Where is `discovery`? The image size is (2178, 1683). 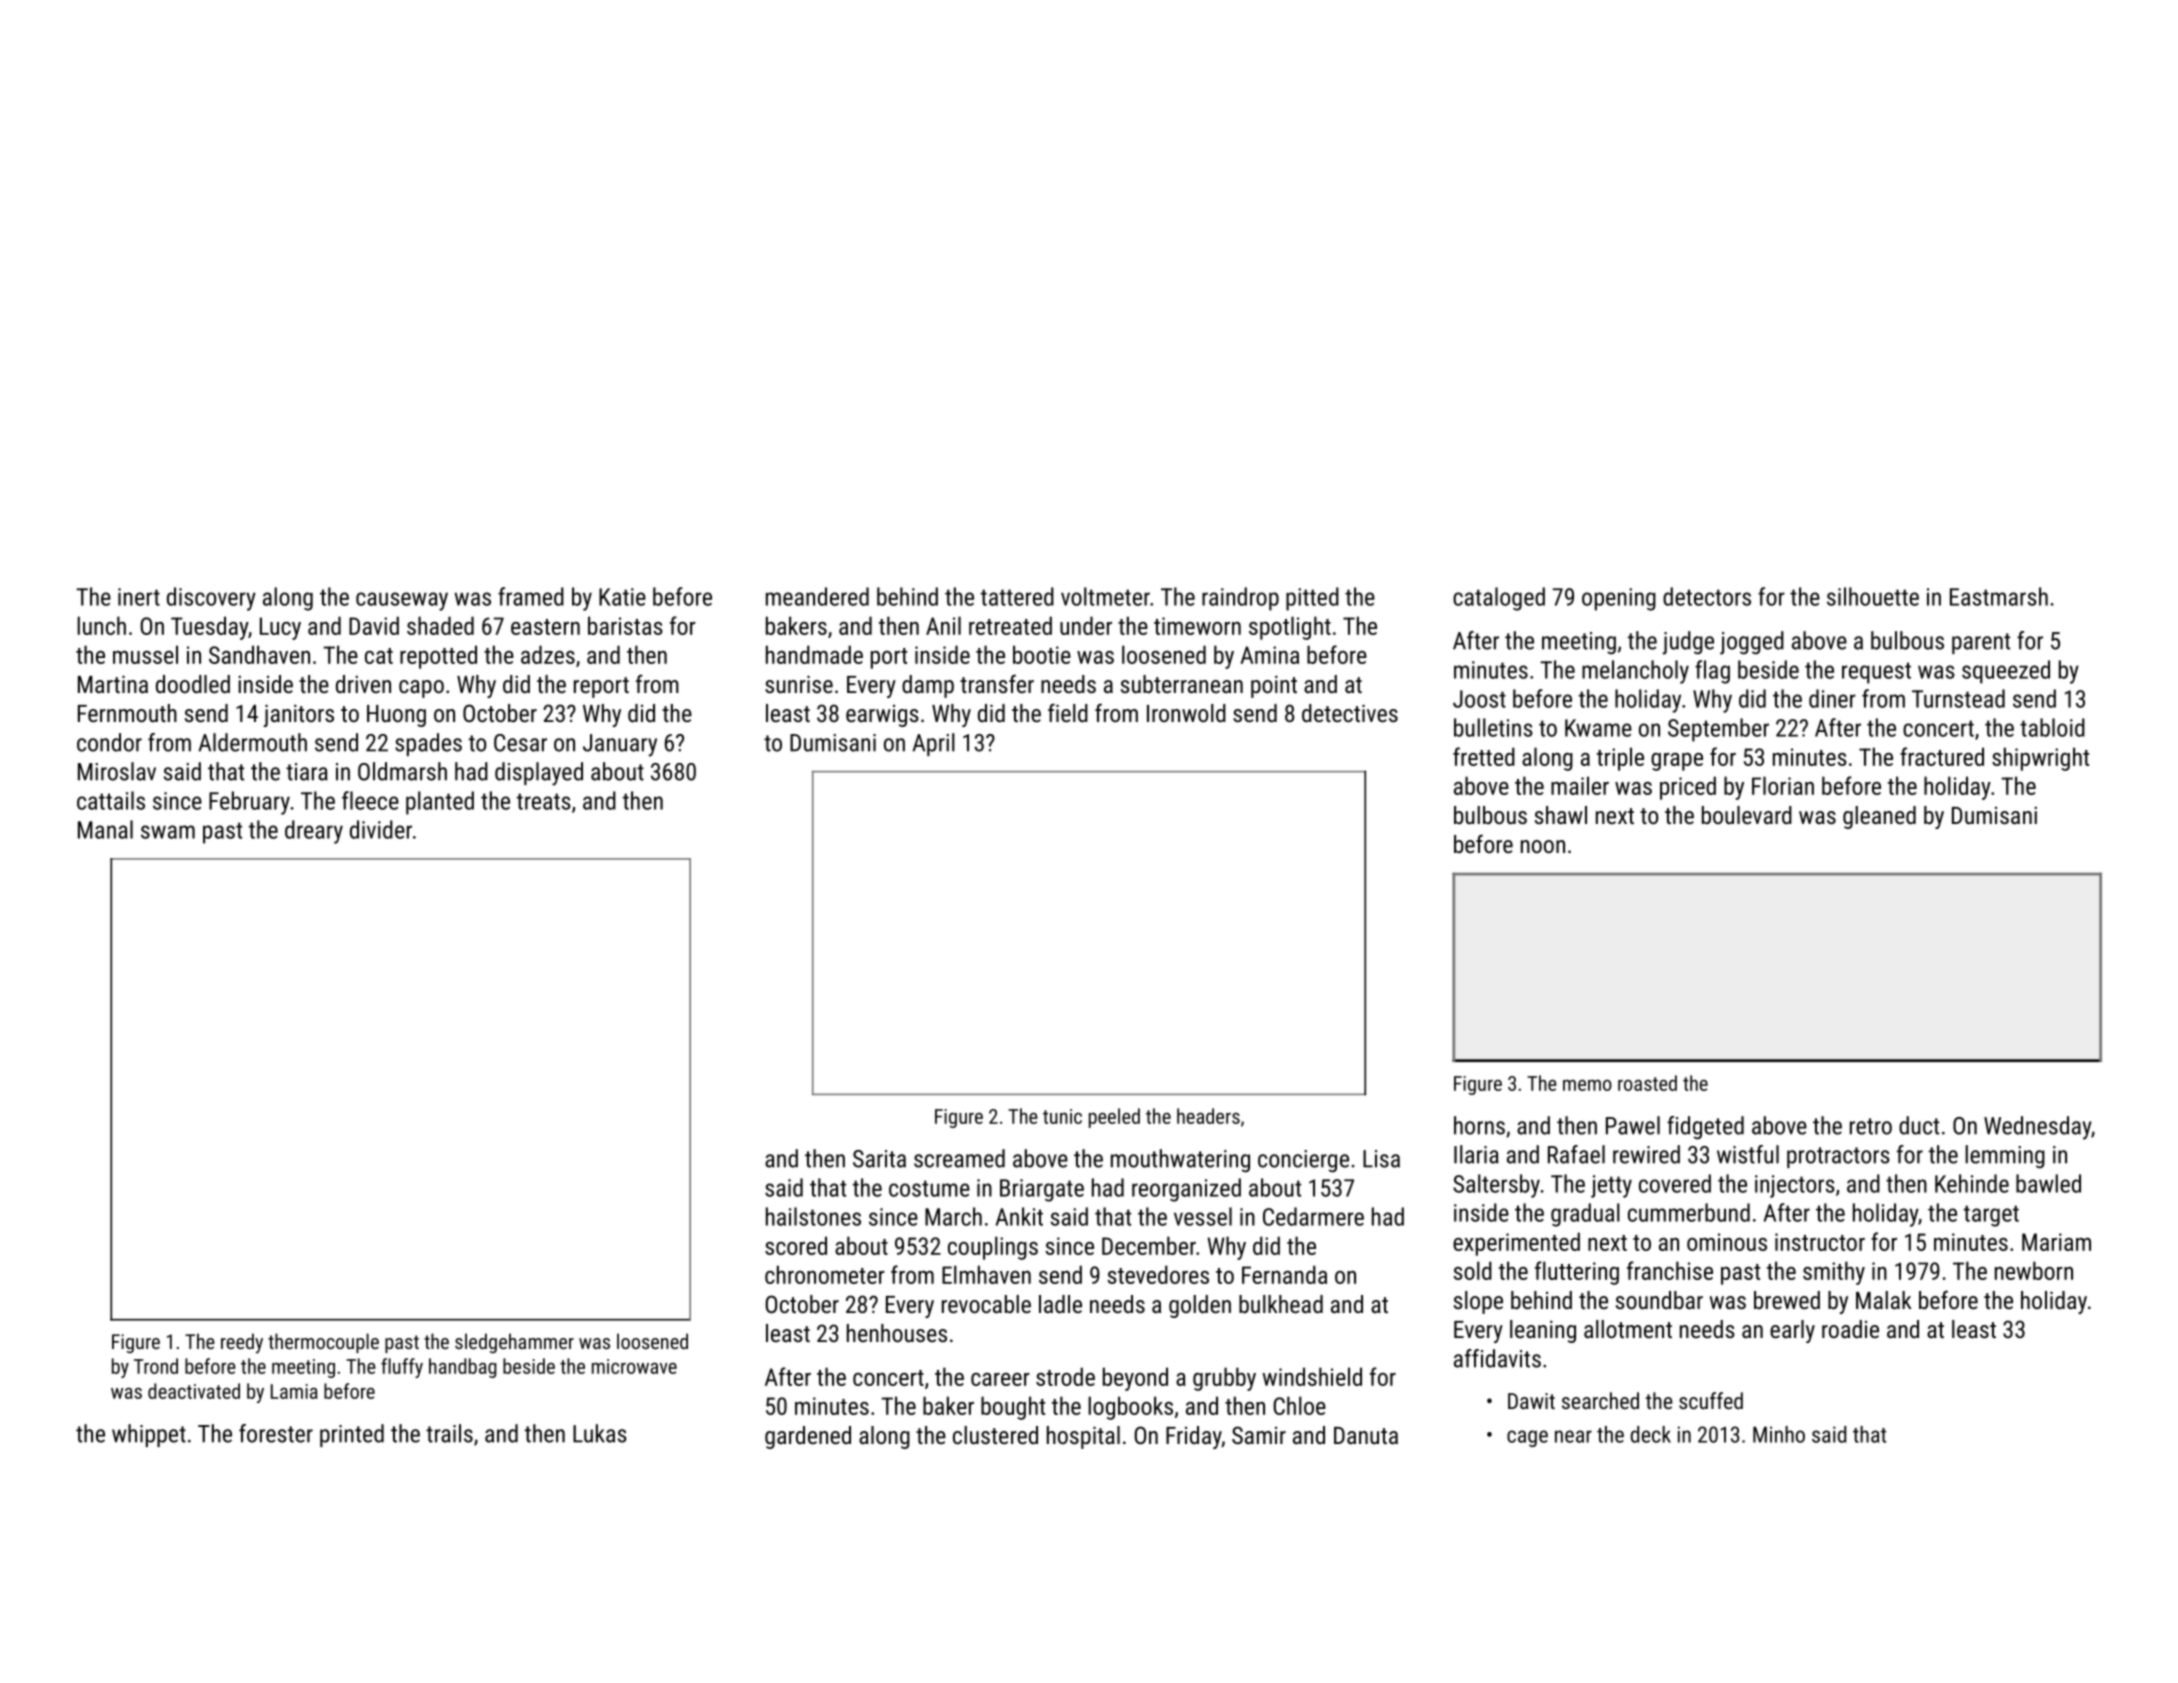 discovery is located at coordinates (211, 599).
